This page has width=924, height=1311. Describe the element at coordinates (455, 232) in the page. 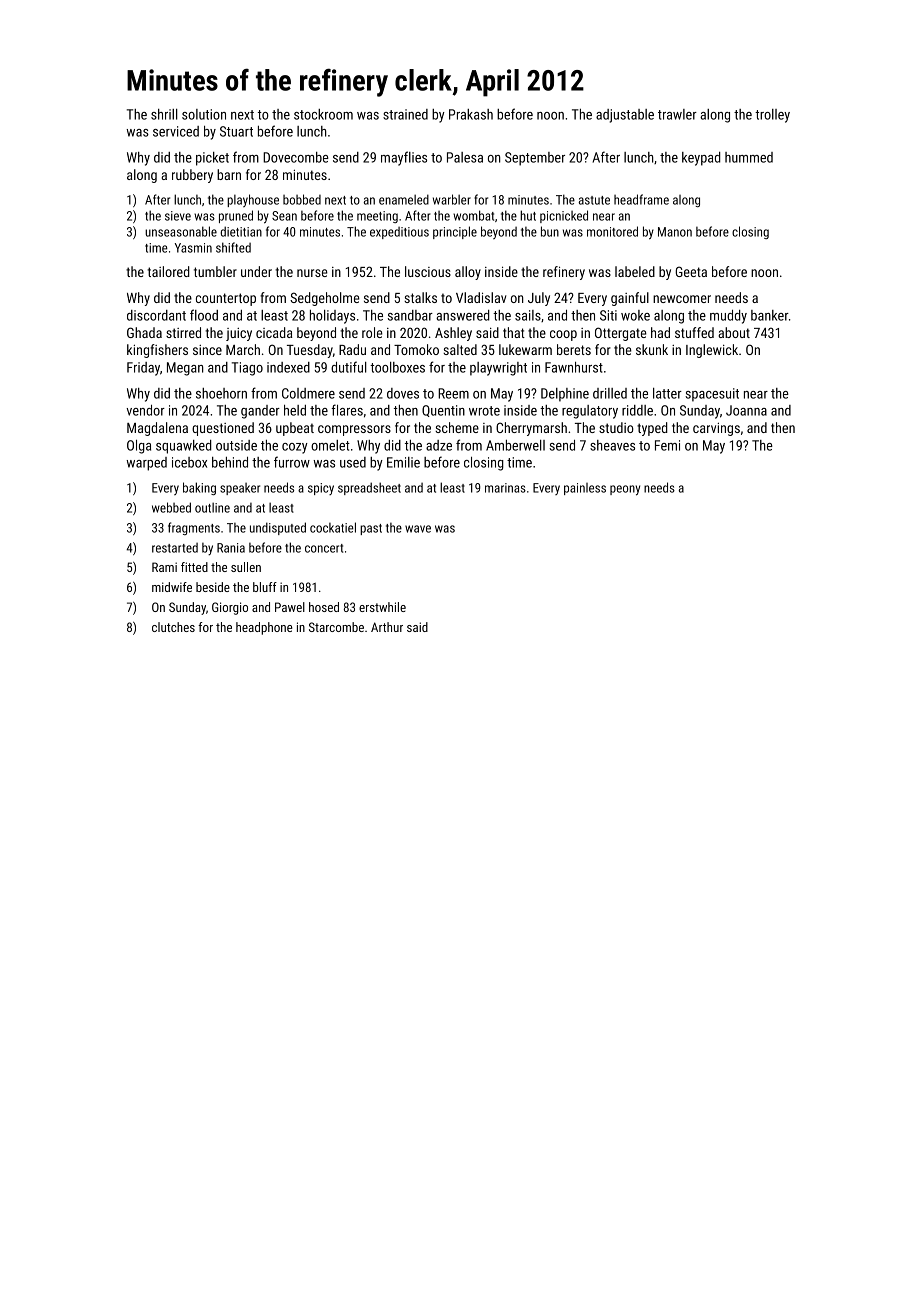

I see `principle` at that location.
